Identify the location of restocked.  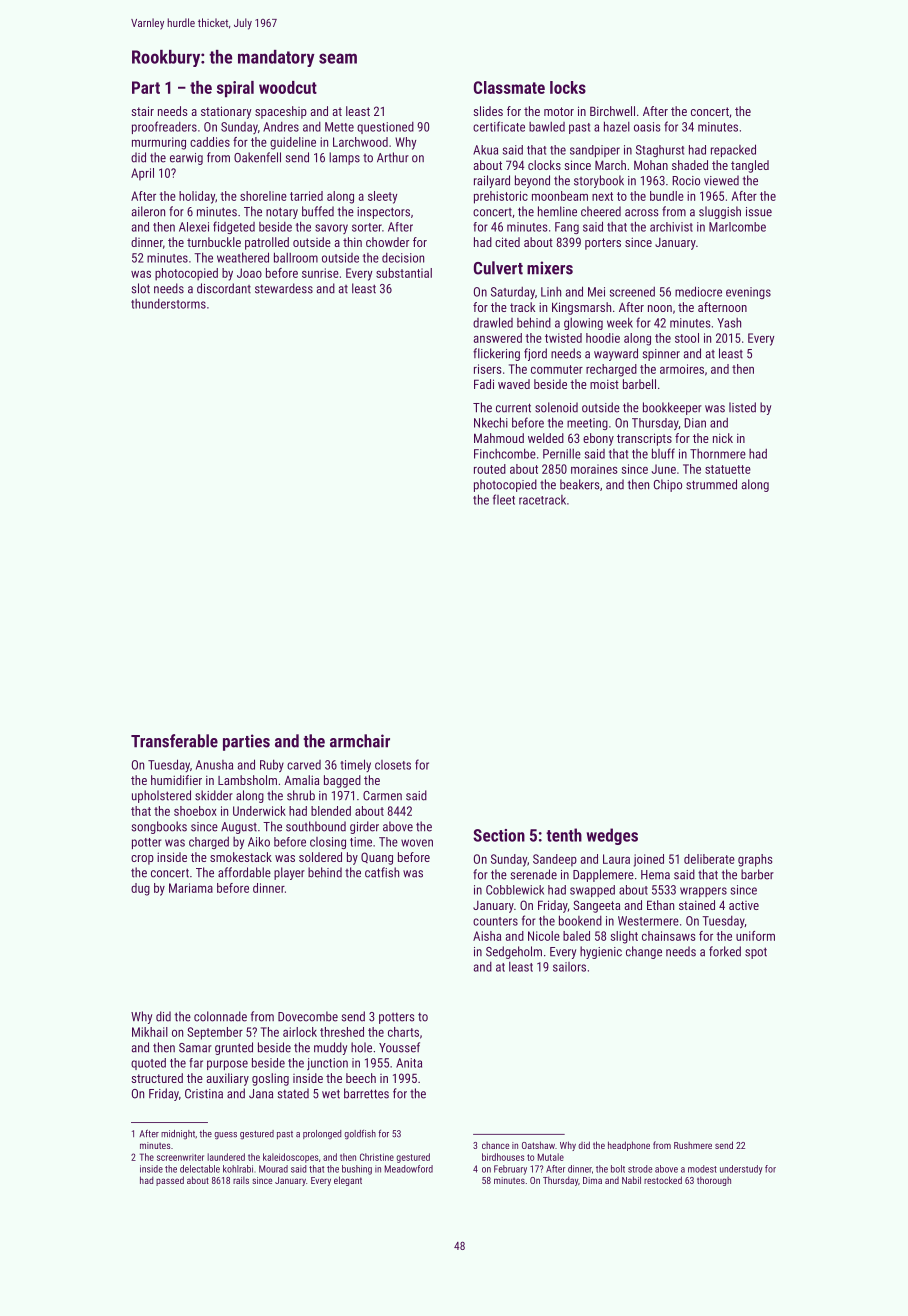
(663, 1180).
